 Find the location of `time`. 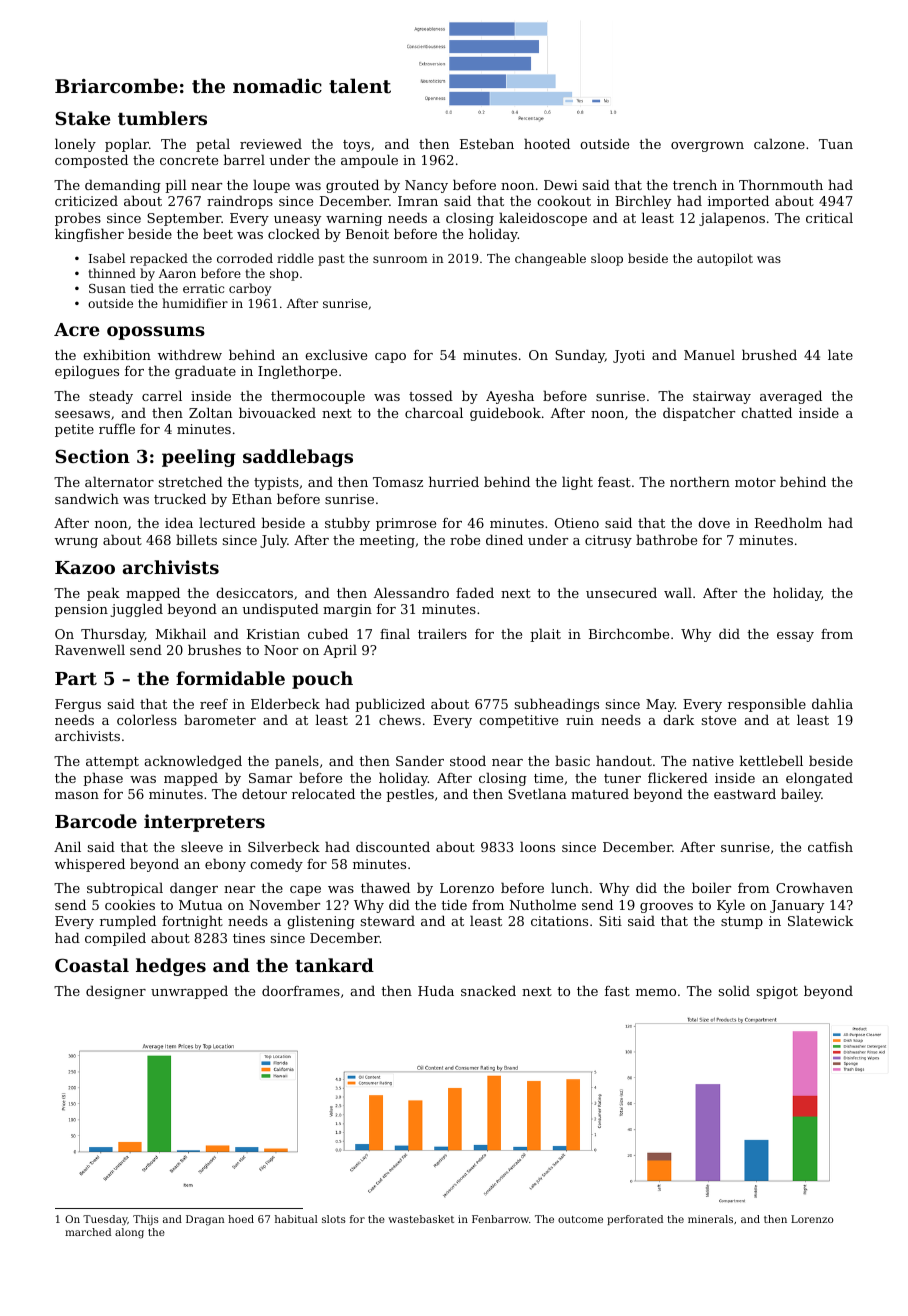

time is located at coordinates (548, 778).
